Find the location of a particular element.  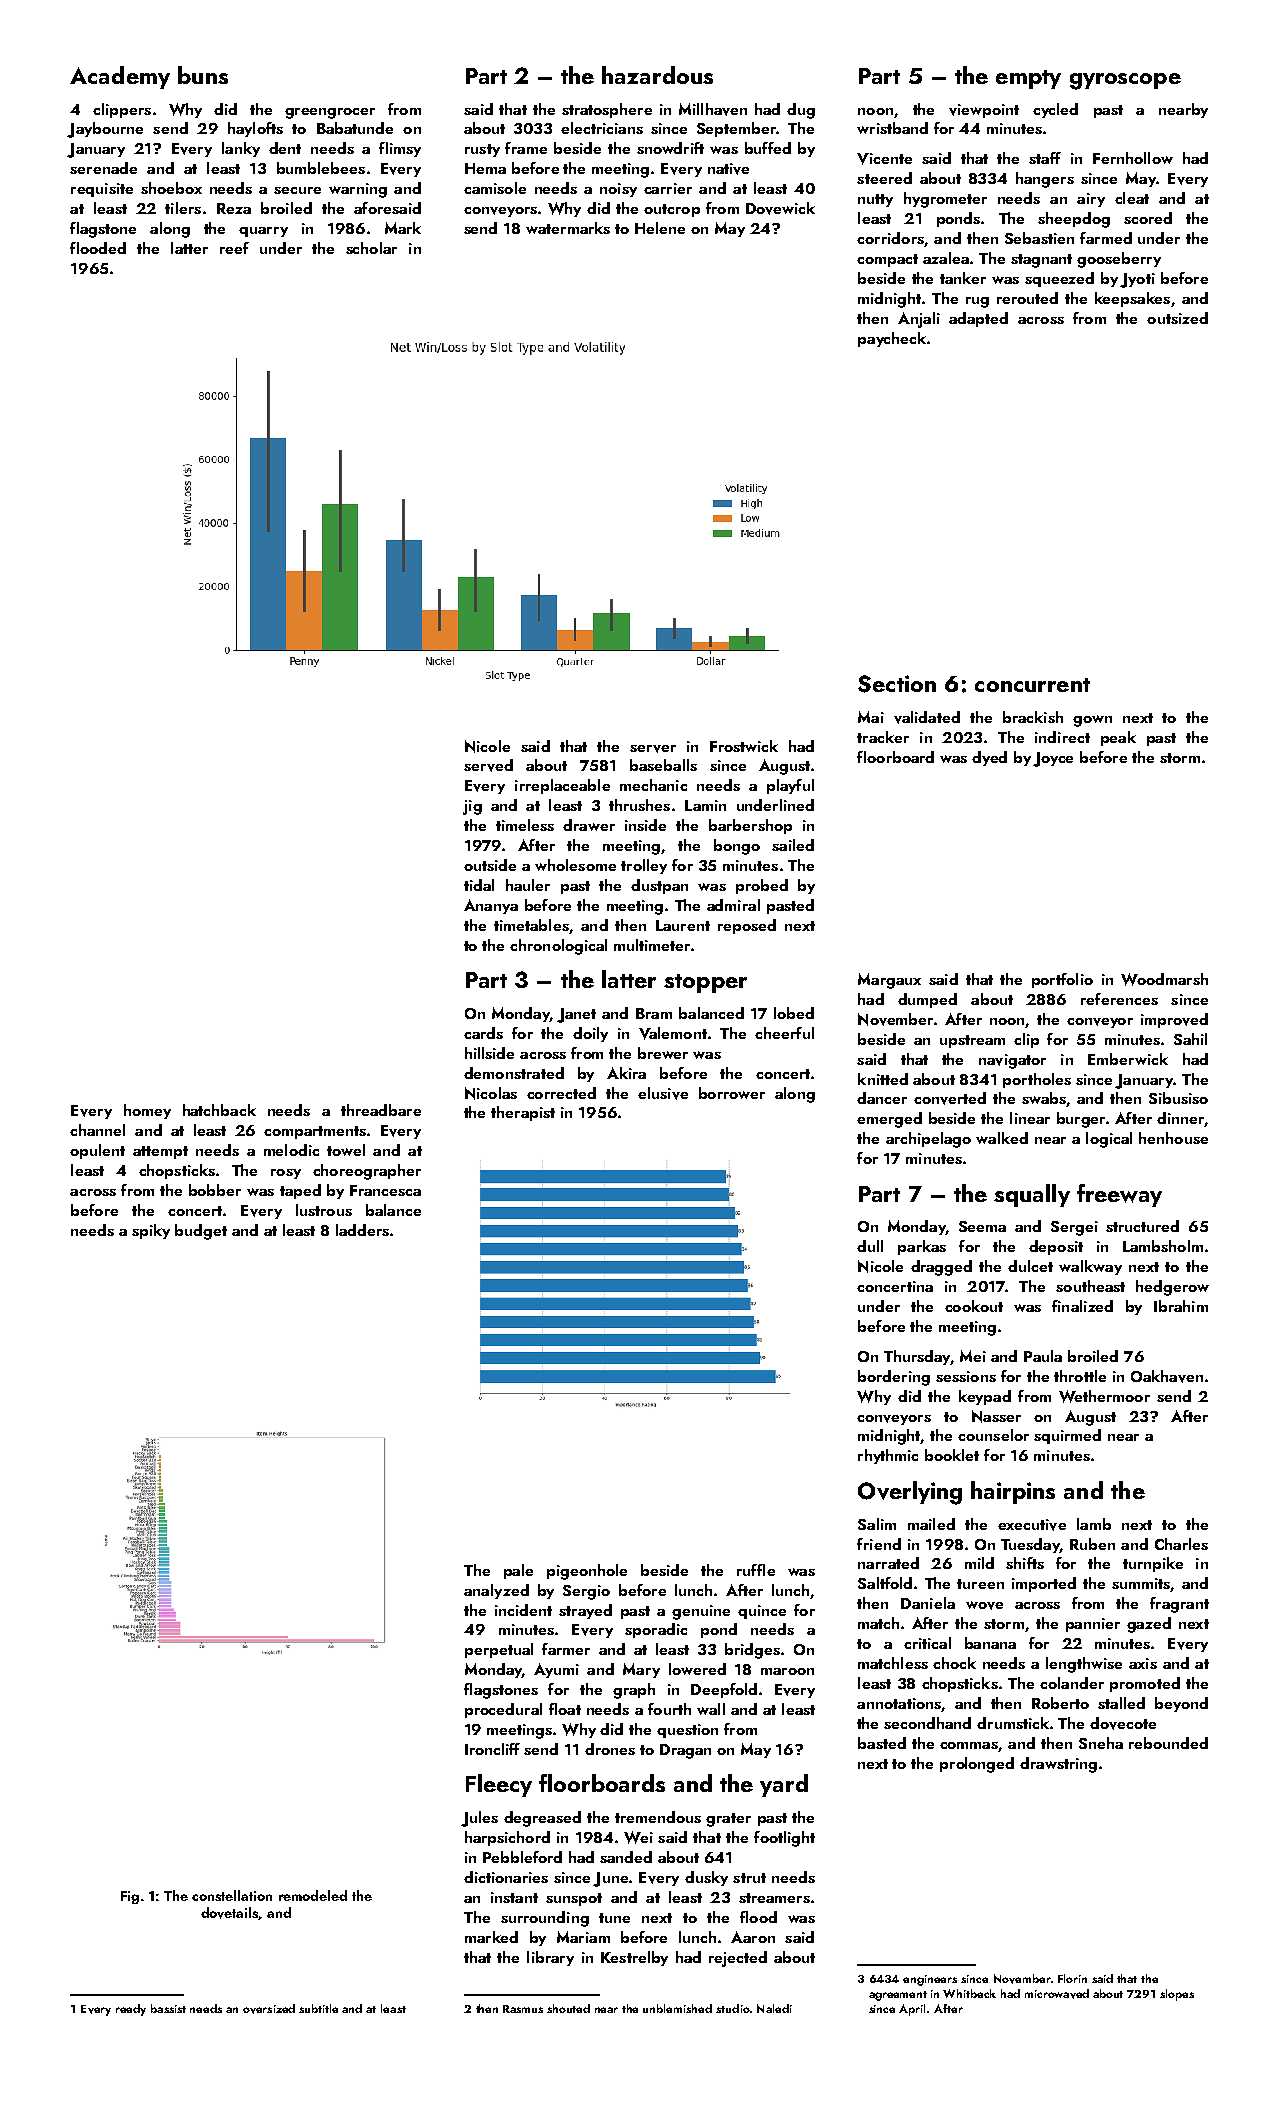

rebounded is located at coordinates (1168, 1743).
